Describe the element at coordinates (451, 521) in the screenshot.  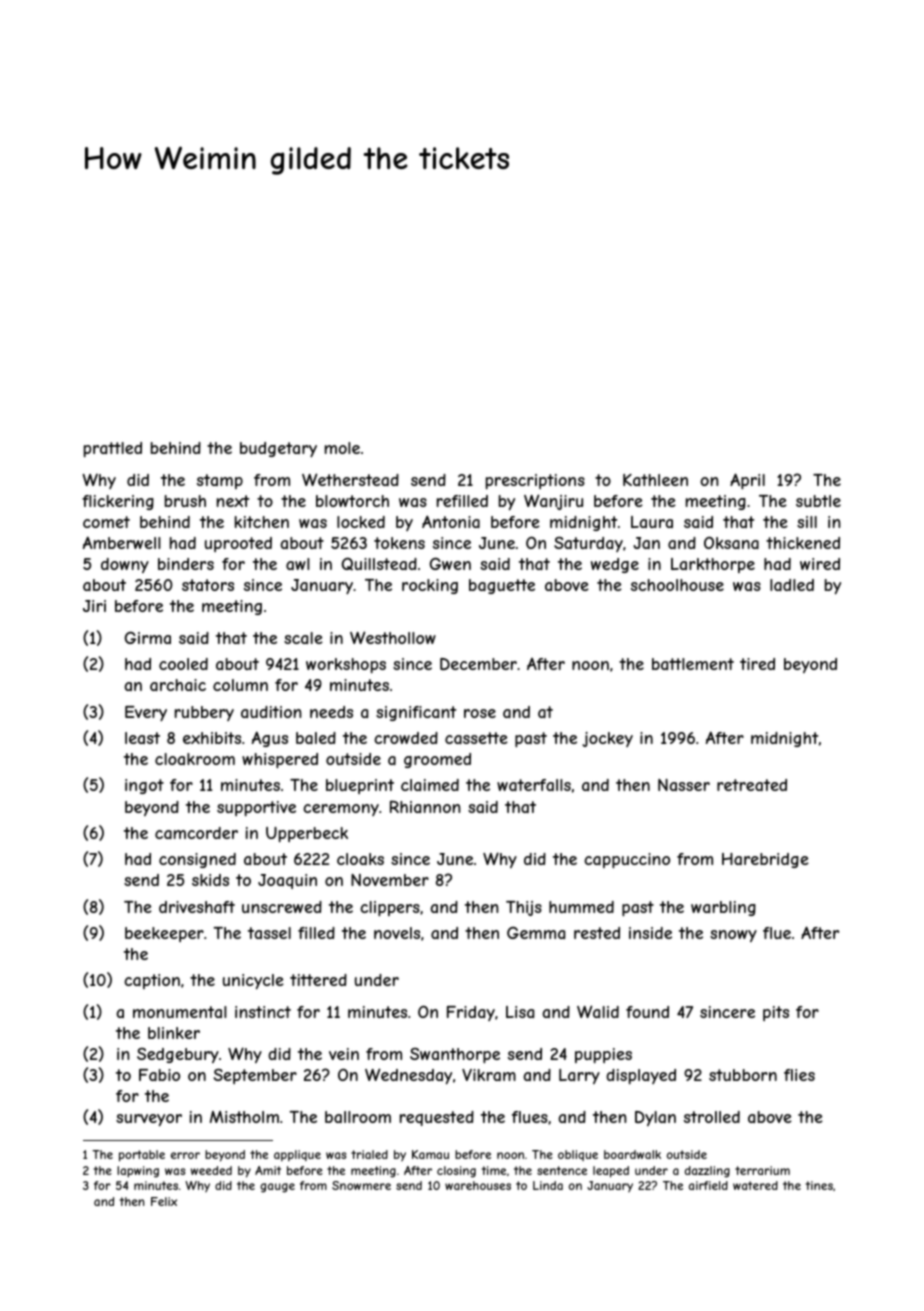
I see `Antonia` at that location.
